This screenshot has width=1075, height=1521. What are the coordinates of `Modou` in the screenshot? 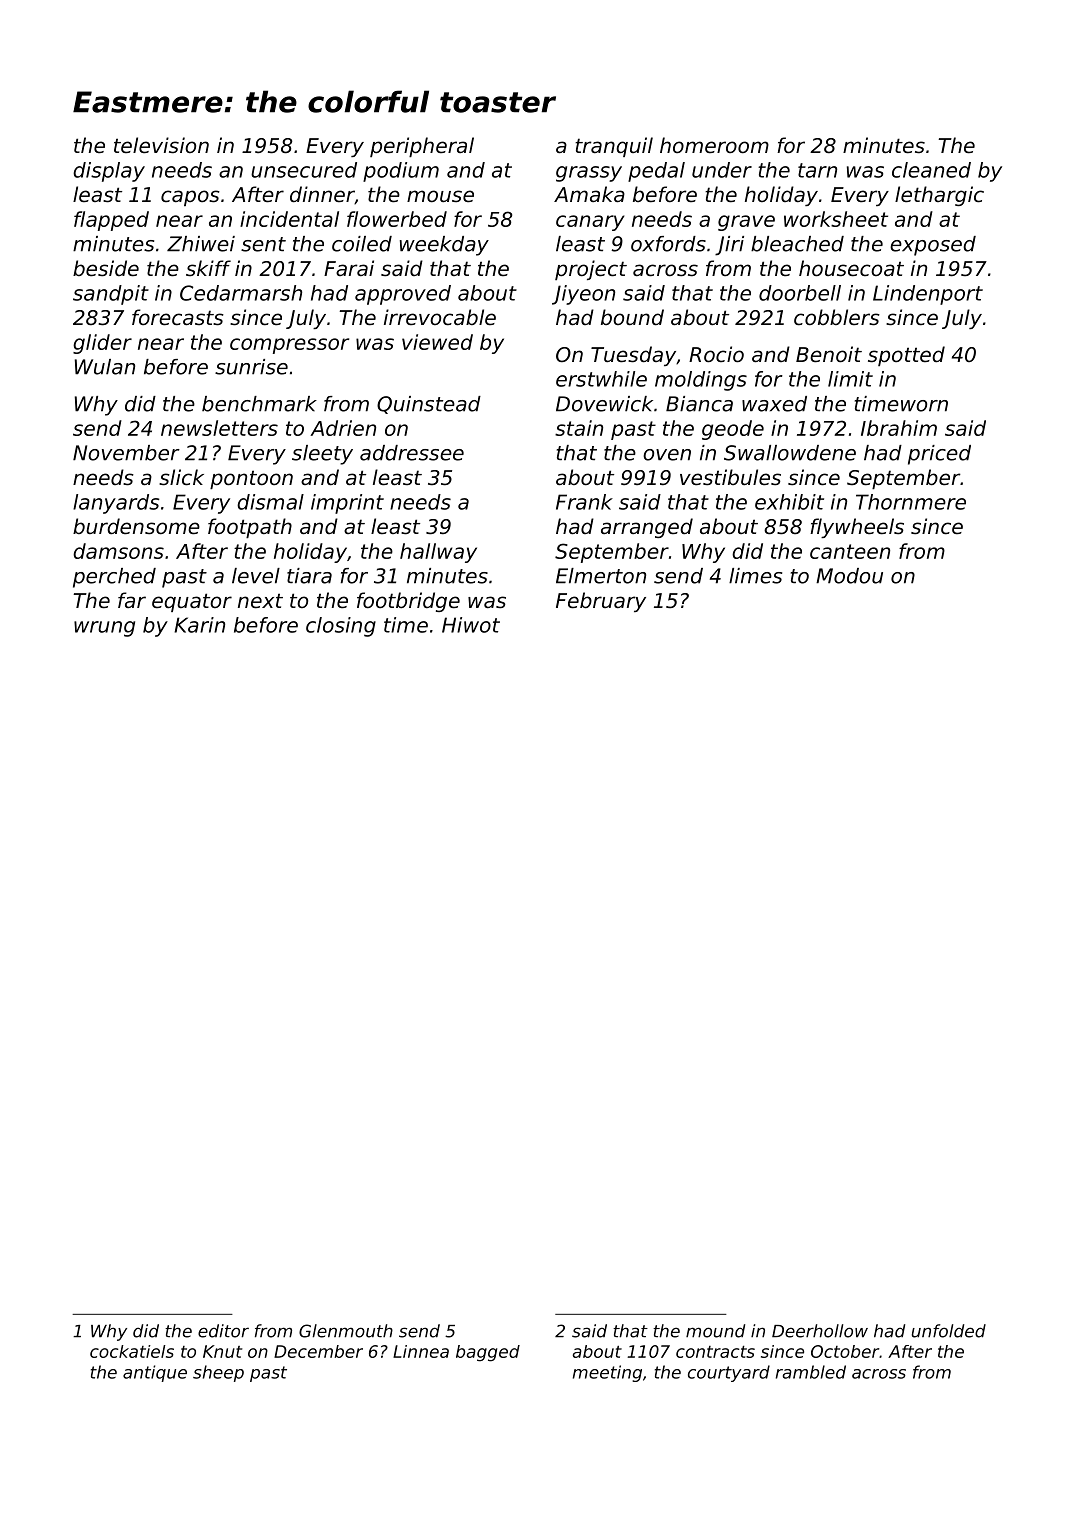 It's located at (849, 576).
